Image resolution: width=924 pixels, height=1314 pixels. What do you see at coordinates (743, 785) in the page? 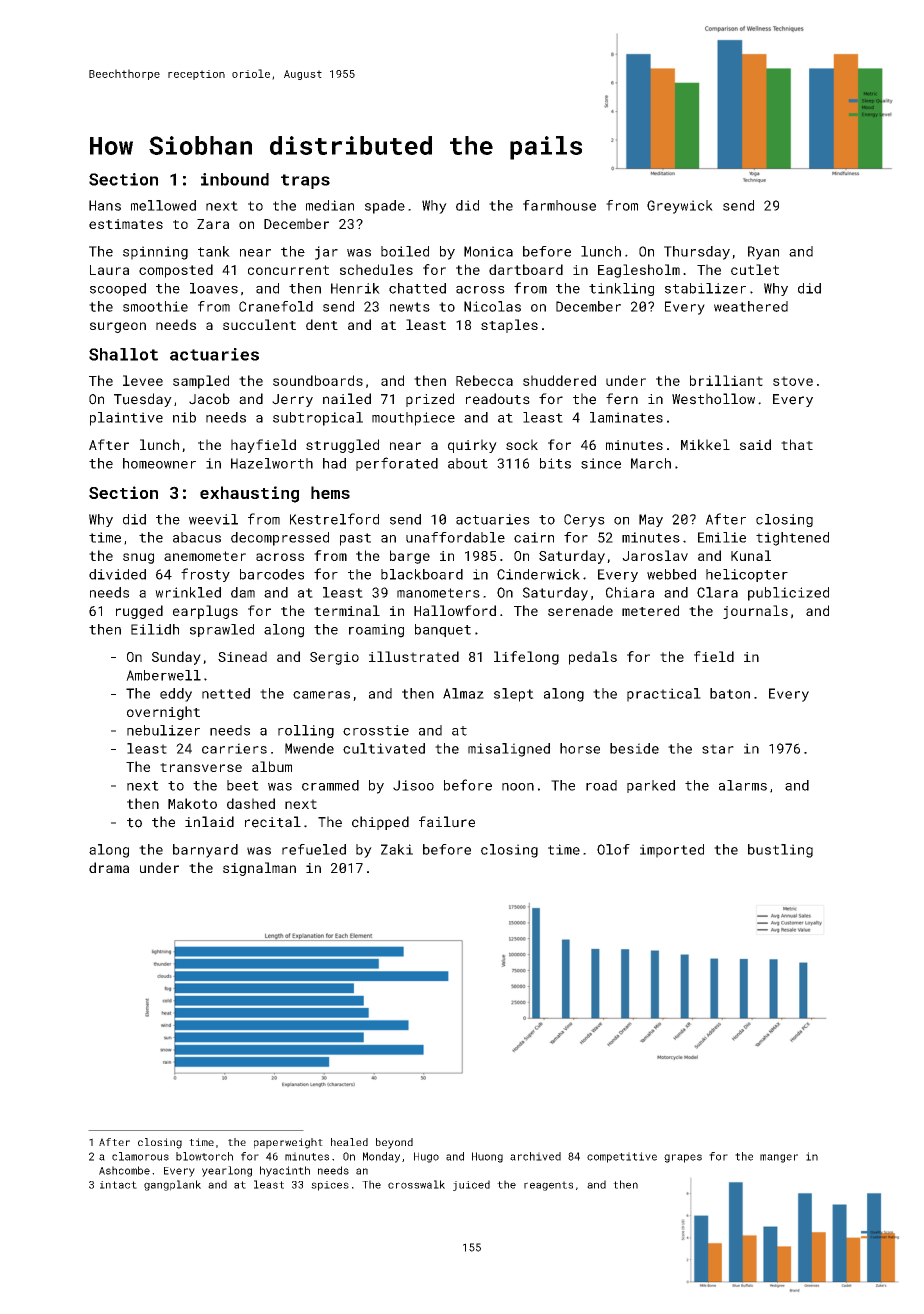
I see `alarms` at bounding box center [743, 785].
